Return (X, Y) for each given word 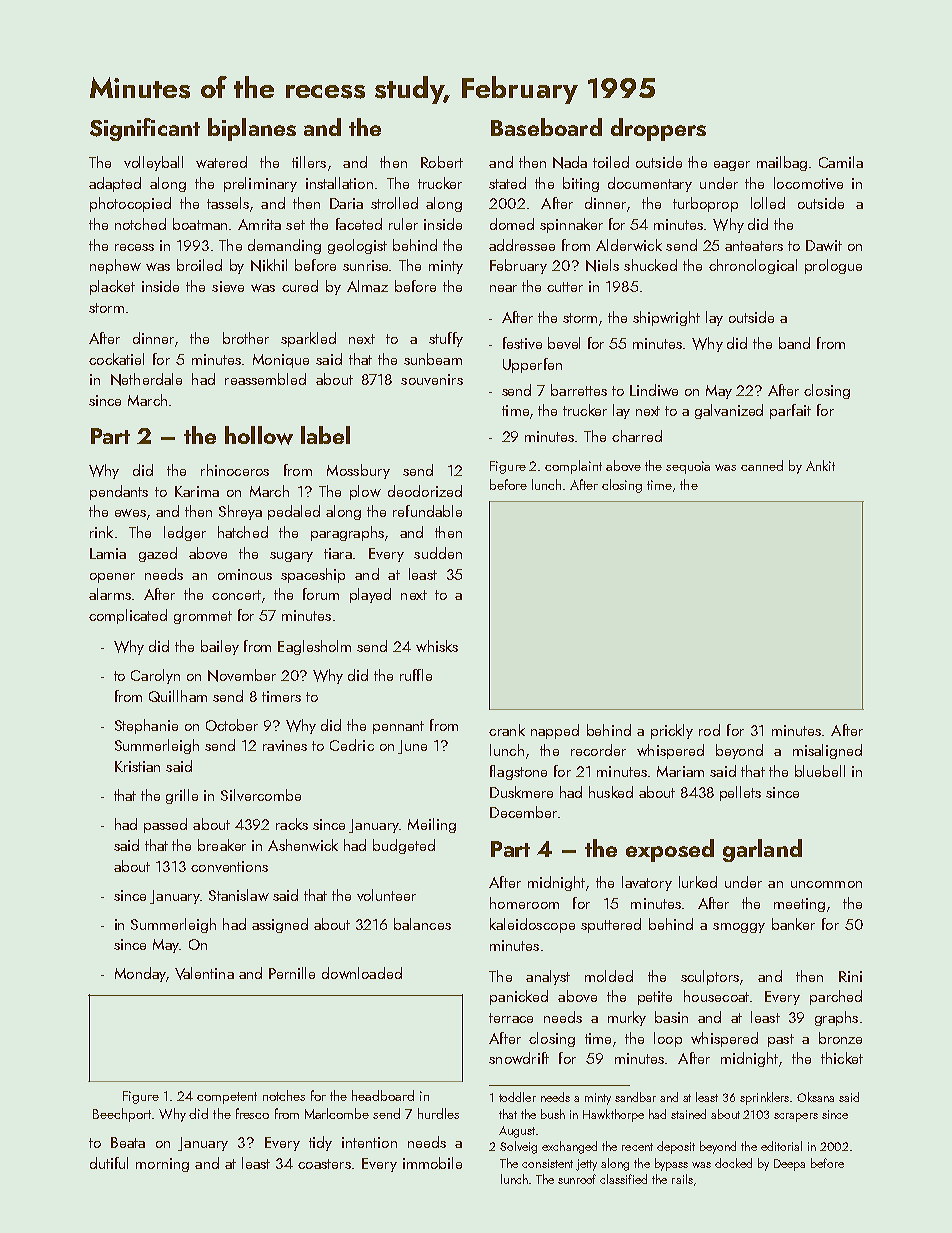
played (370, 595)
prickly (672, 731)
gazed (158, 554)
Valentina (204, 973)
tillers (309, 162)
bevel (564, 343)
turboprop (705, 204)
